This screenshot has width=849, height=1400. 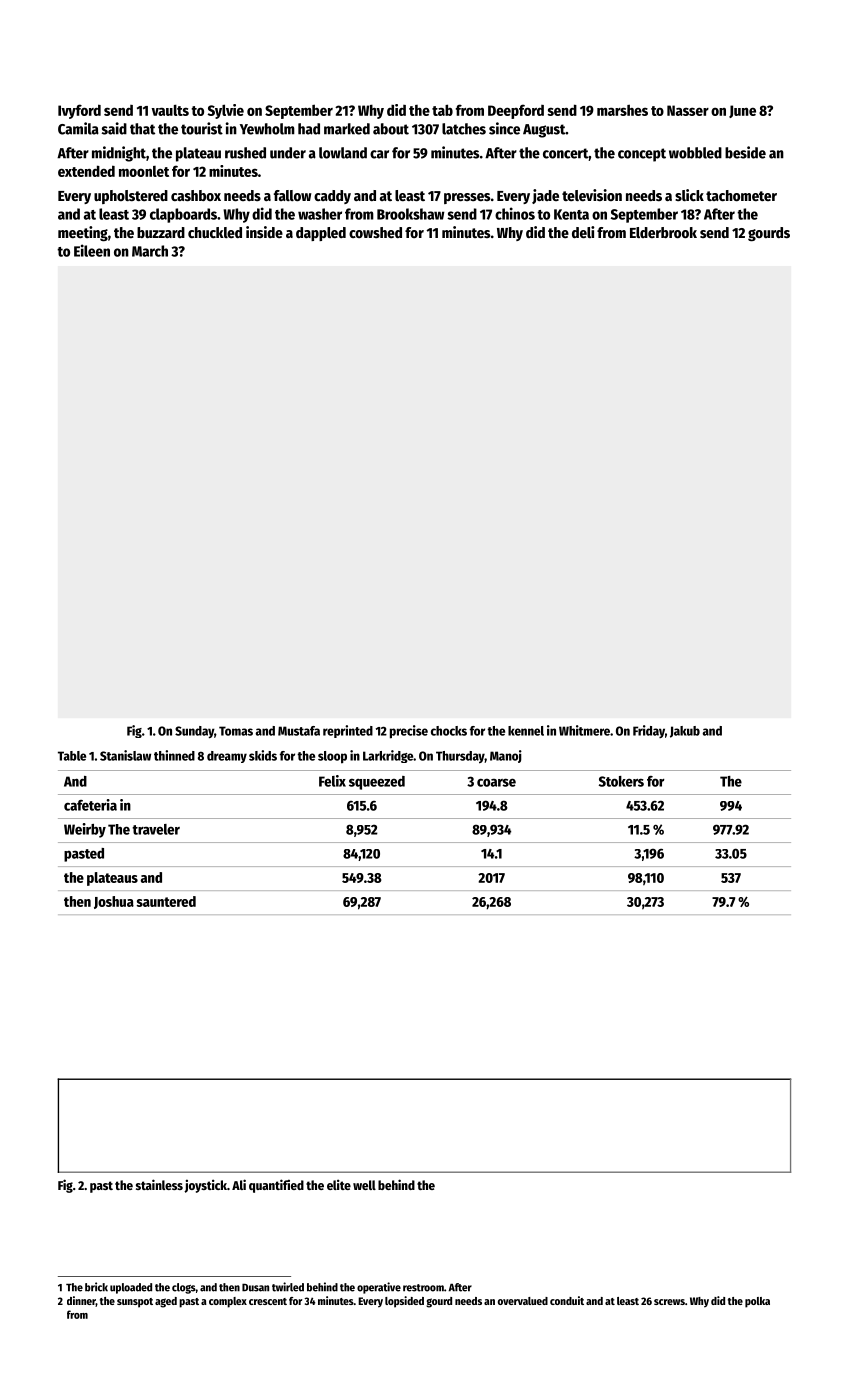 What do you see at coordinates (245, 153) in the screenshot?
I see `rushed` at bounding box center [245, 153].
